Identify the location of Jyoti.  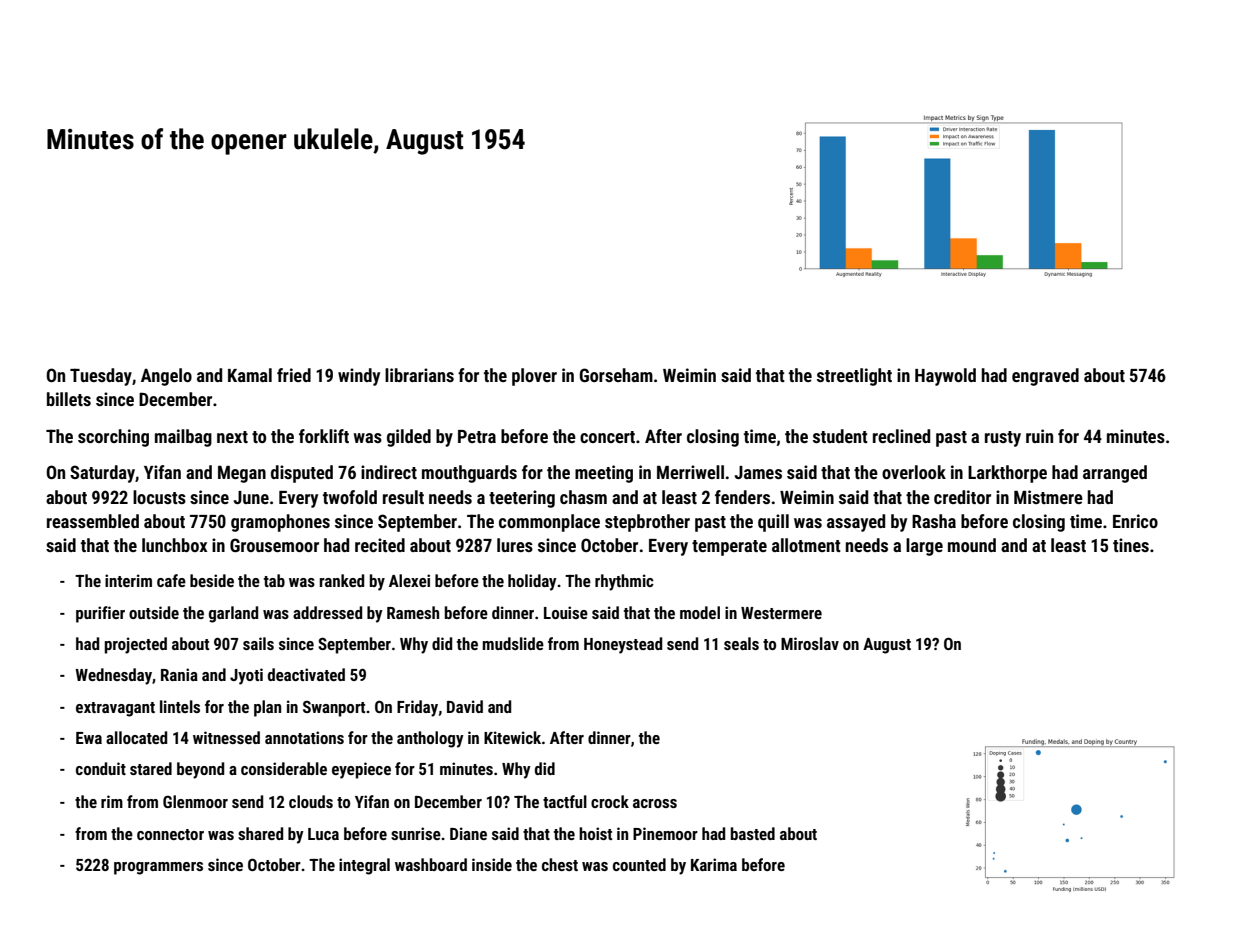
(246, 676).
